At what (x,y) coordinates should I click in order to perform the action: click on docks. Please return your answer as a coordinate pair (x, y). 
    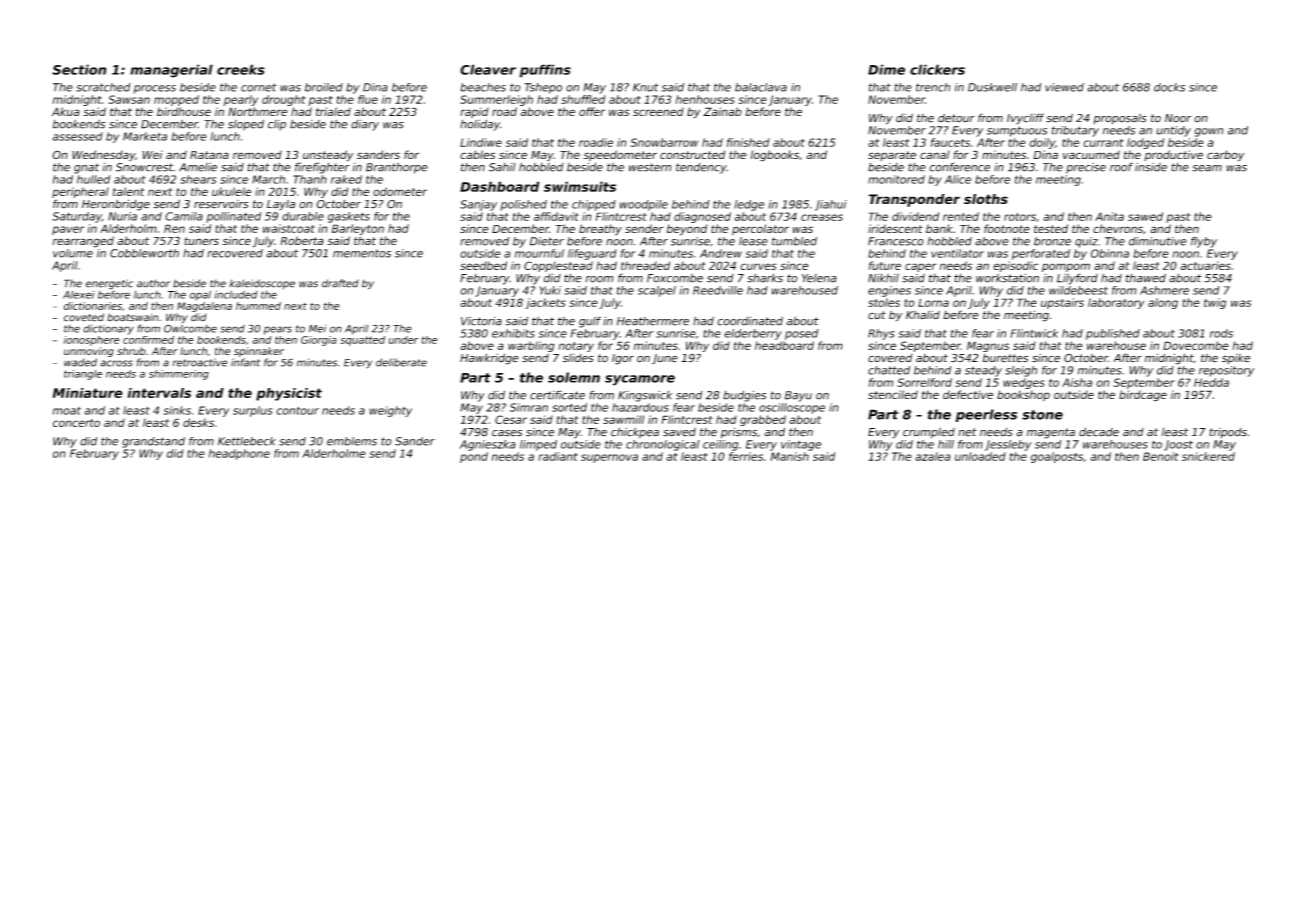
    Looking at the image, I should click on (1169, 87).
